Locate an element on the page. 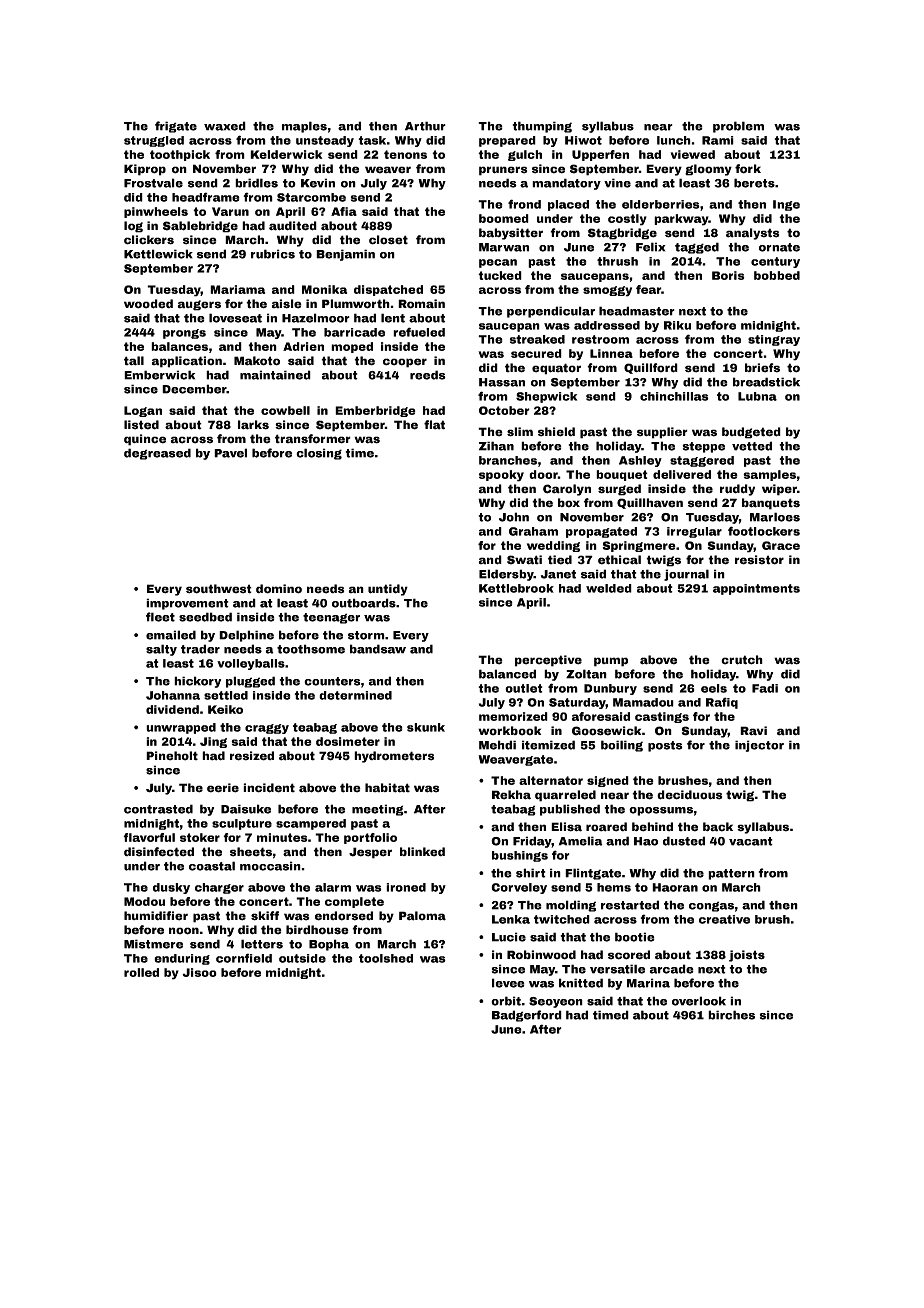 This page has width=924, height=1308. Linnea is located at coordinates (611, 353).
